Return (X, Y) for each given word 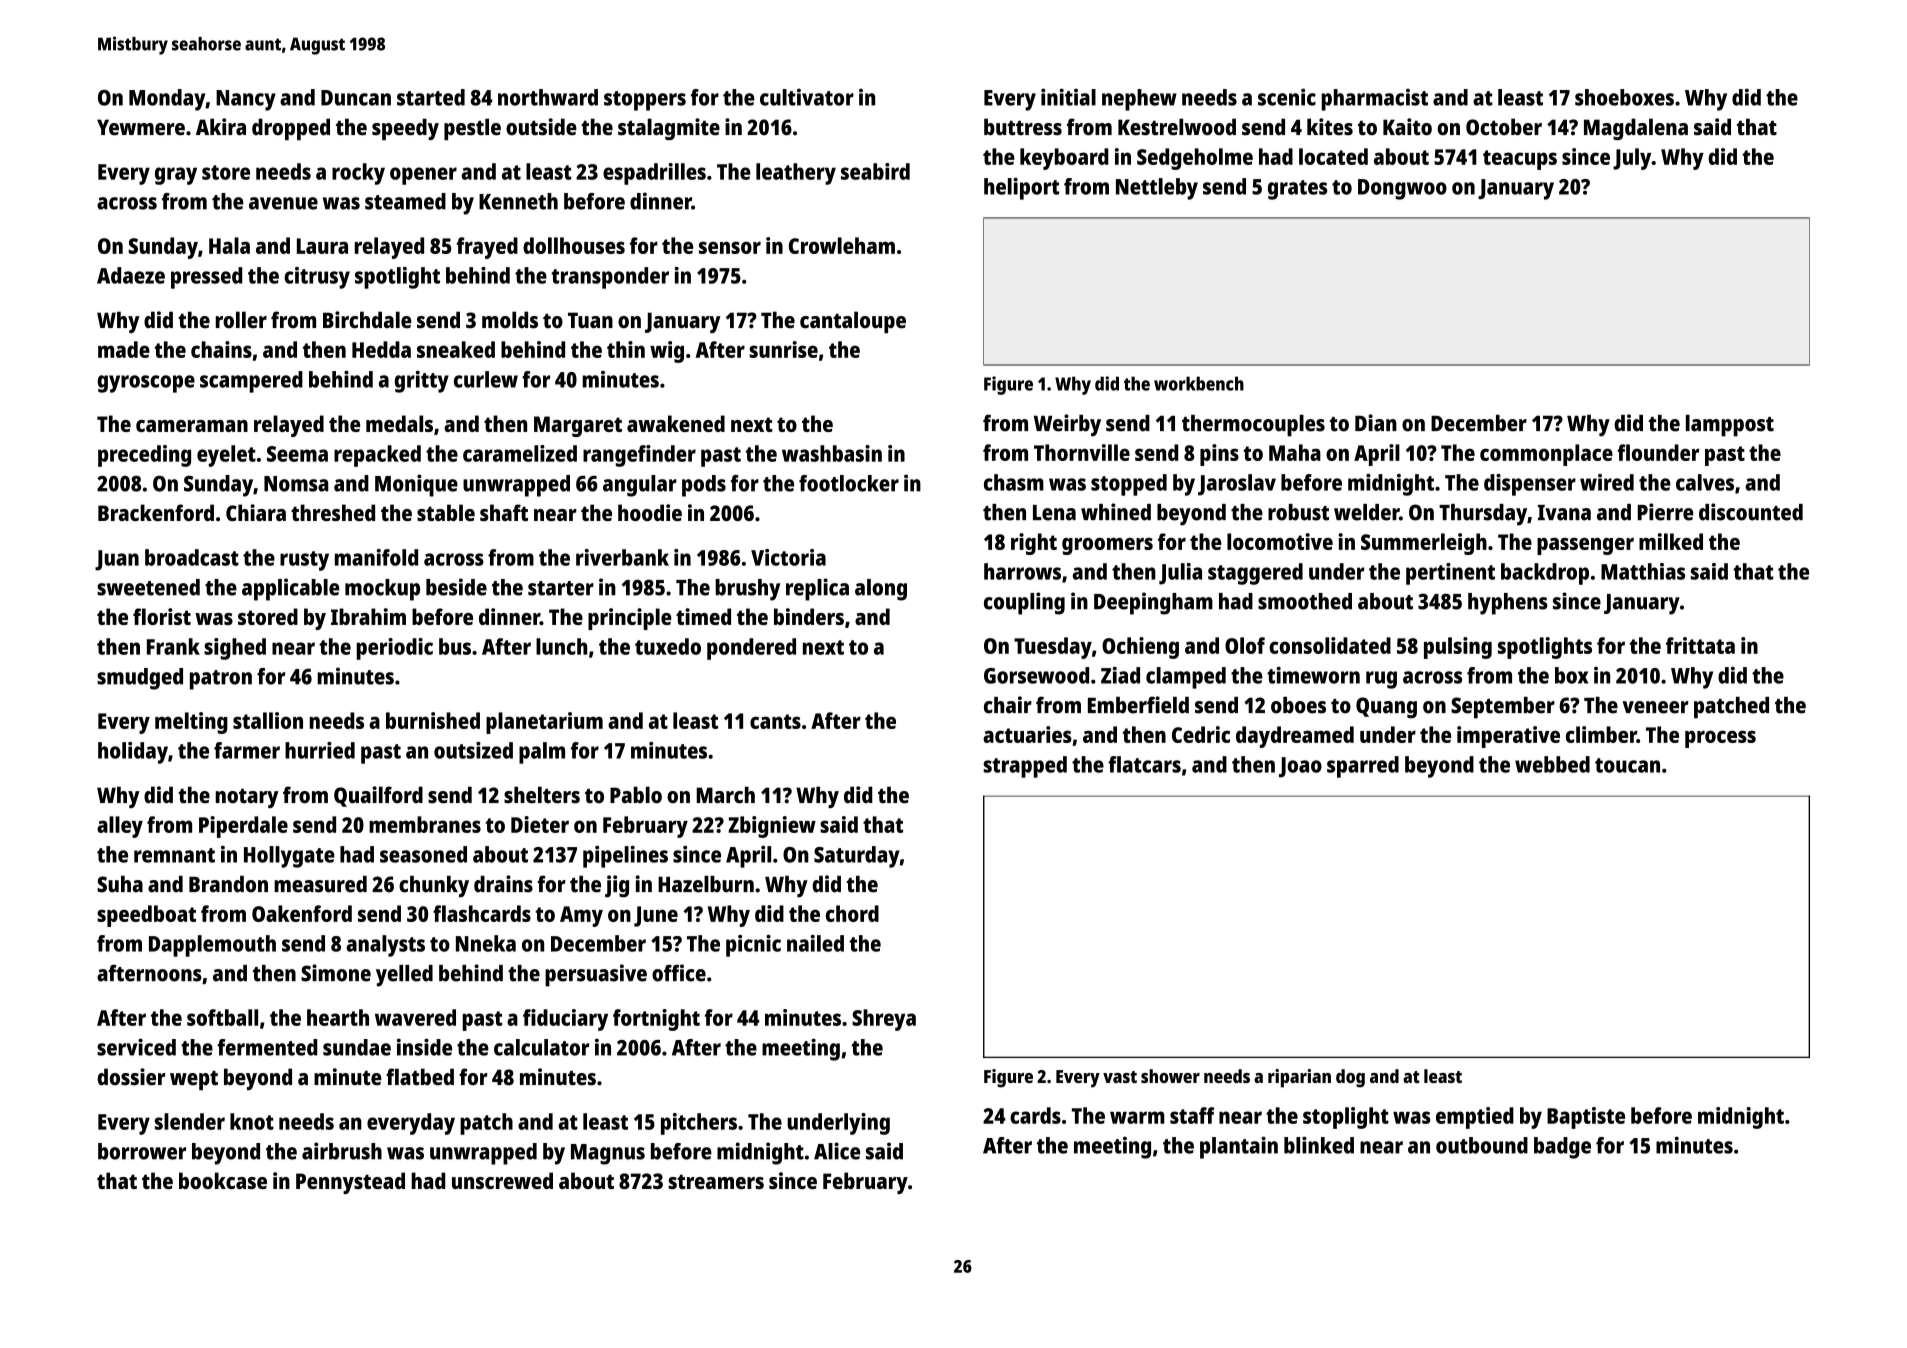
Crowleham (842, 245)
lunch (561, 646)
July (1632, 159)
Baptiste (1586, 1118)
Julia (1180, 574)
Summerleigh (1424, 544)
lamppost (1730, 426)
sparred (1363, 767)
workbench (1199, 383)
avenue (283, 203)
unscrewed (502, 1180)
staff (1192, 1115)
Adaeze (131, 275)
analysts (385, 946)
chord (852, 913)
